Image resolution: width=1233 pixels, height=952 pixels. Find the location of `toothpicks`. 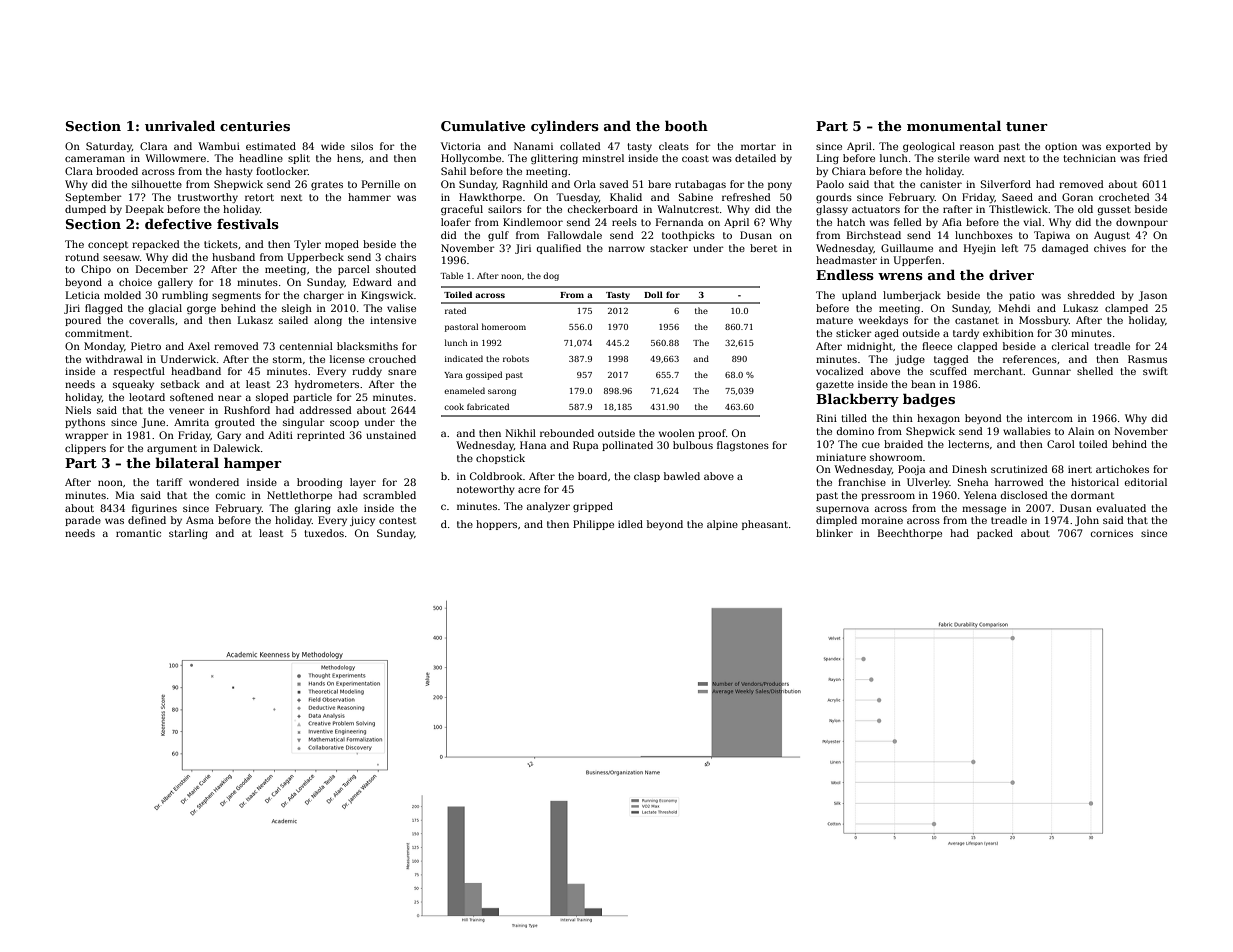

toothpicks is located at coordinates (688, 236).
